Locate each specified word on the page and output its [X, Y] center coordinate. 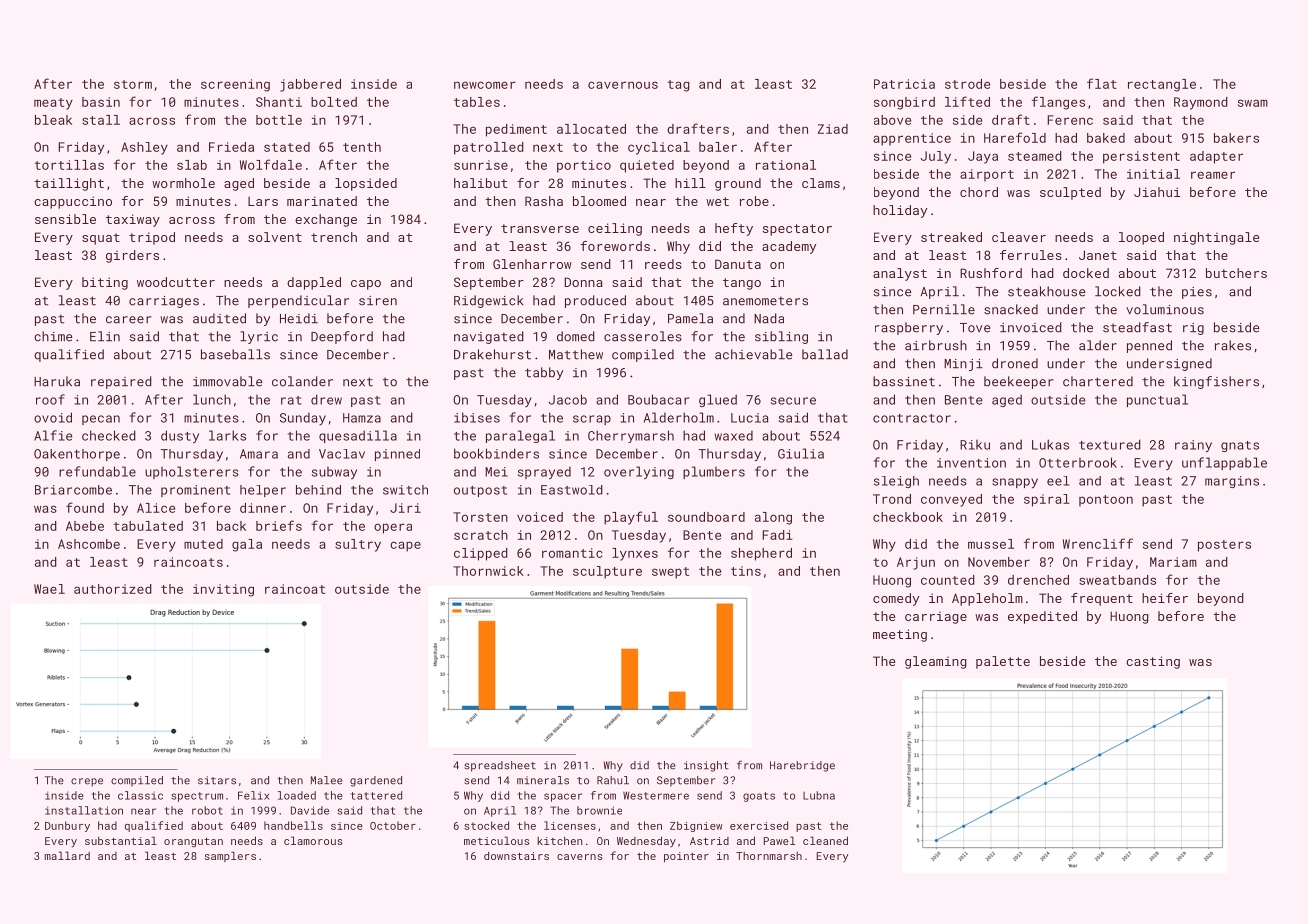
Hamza [362, 418]
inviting [223, 590]
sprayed [544, 473]
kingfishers [1216, 382]
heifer [1165, 598]
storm [133, 84]
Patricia [904, 84]
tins [746, 571]
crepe [87, 782]
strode [967, 84]
